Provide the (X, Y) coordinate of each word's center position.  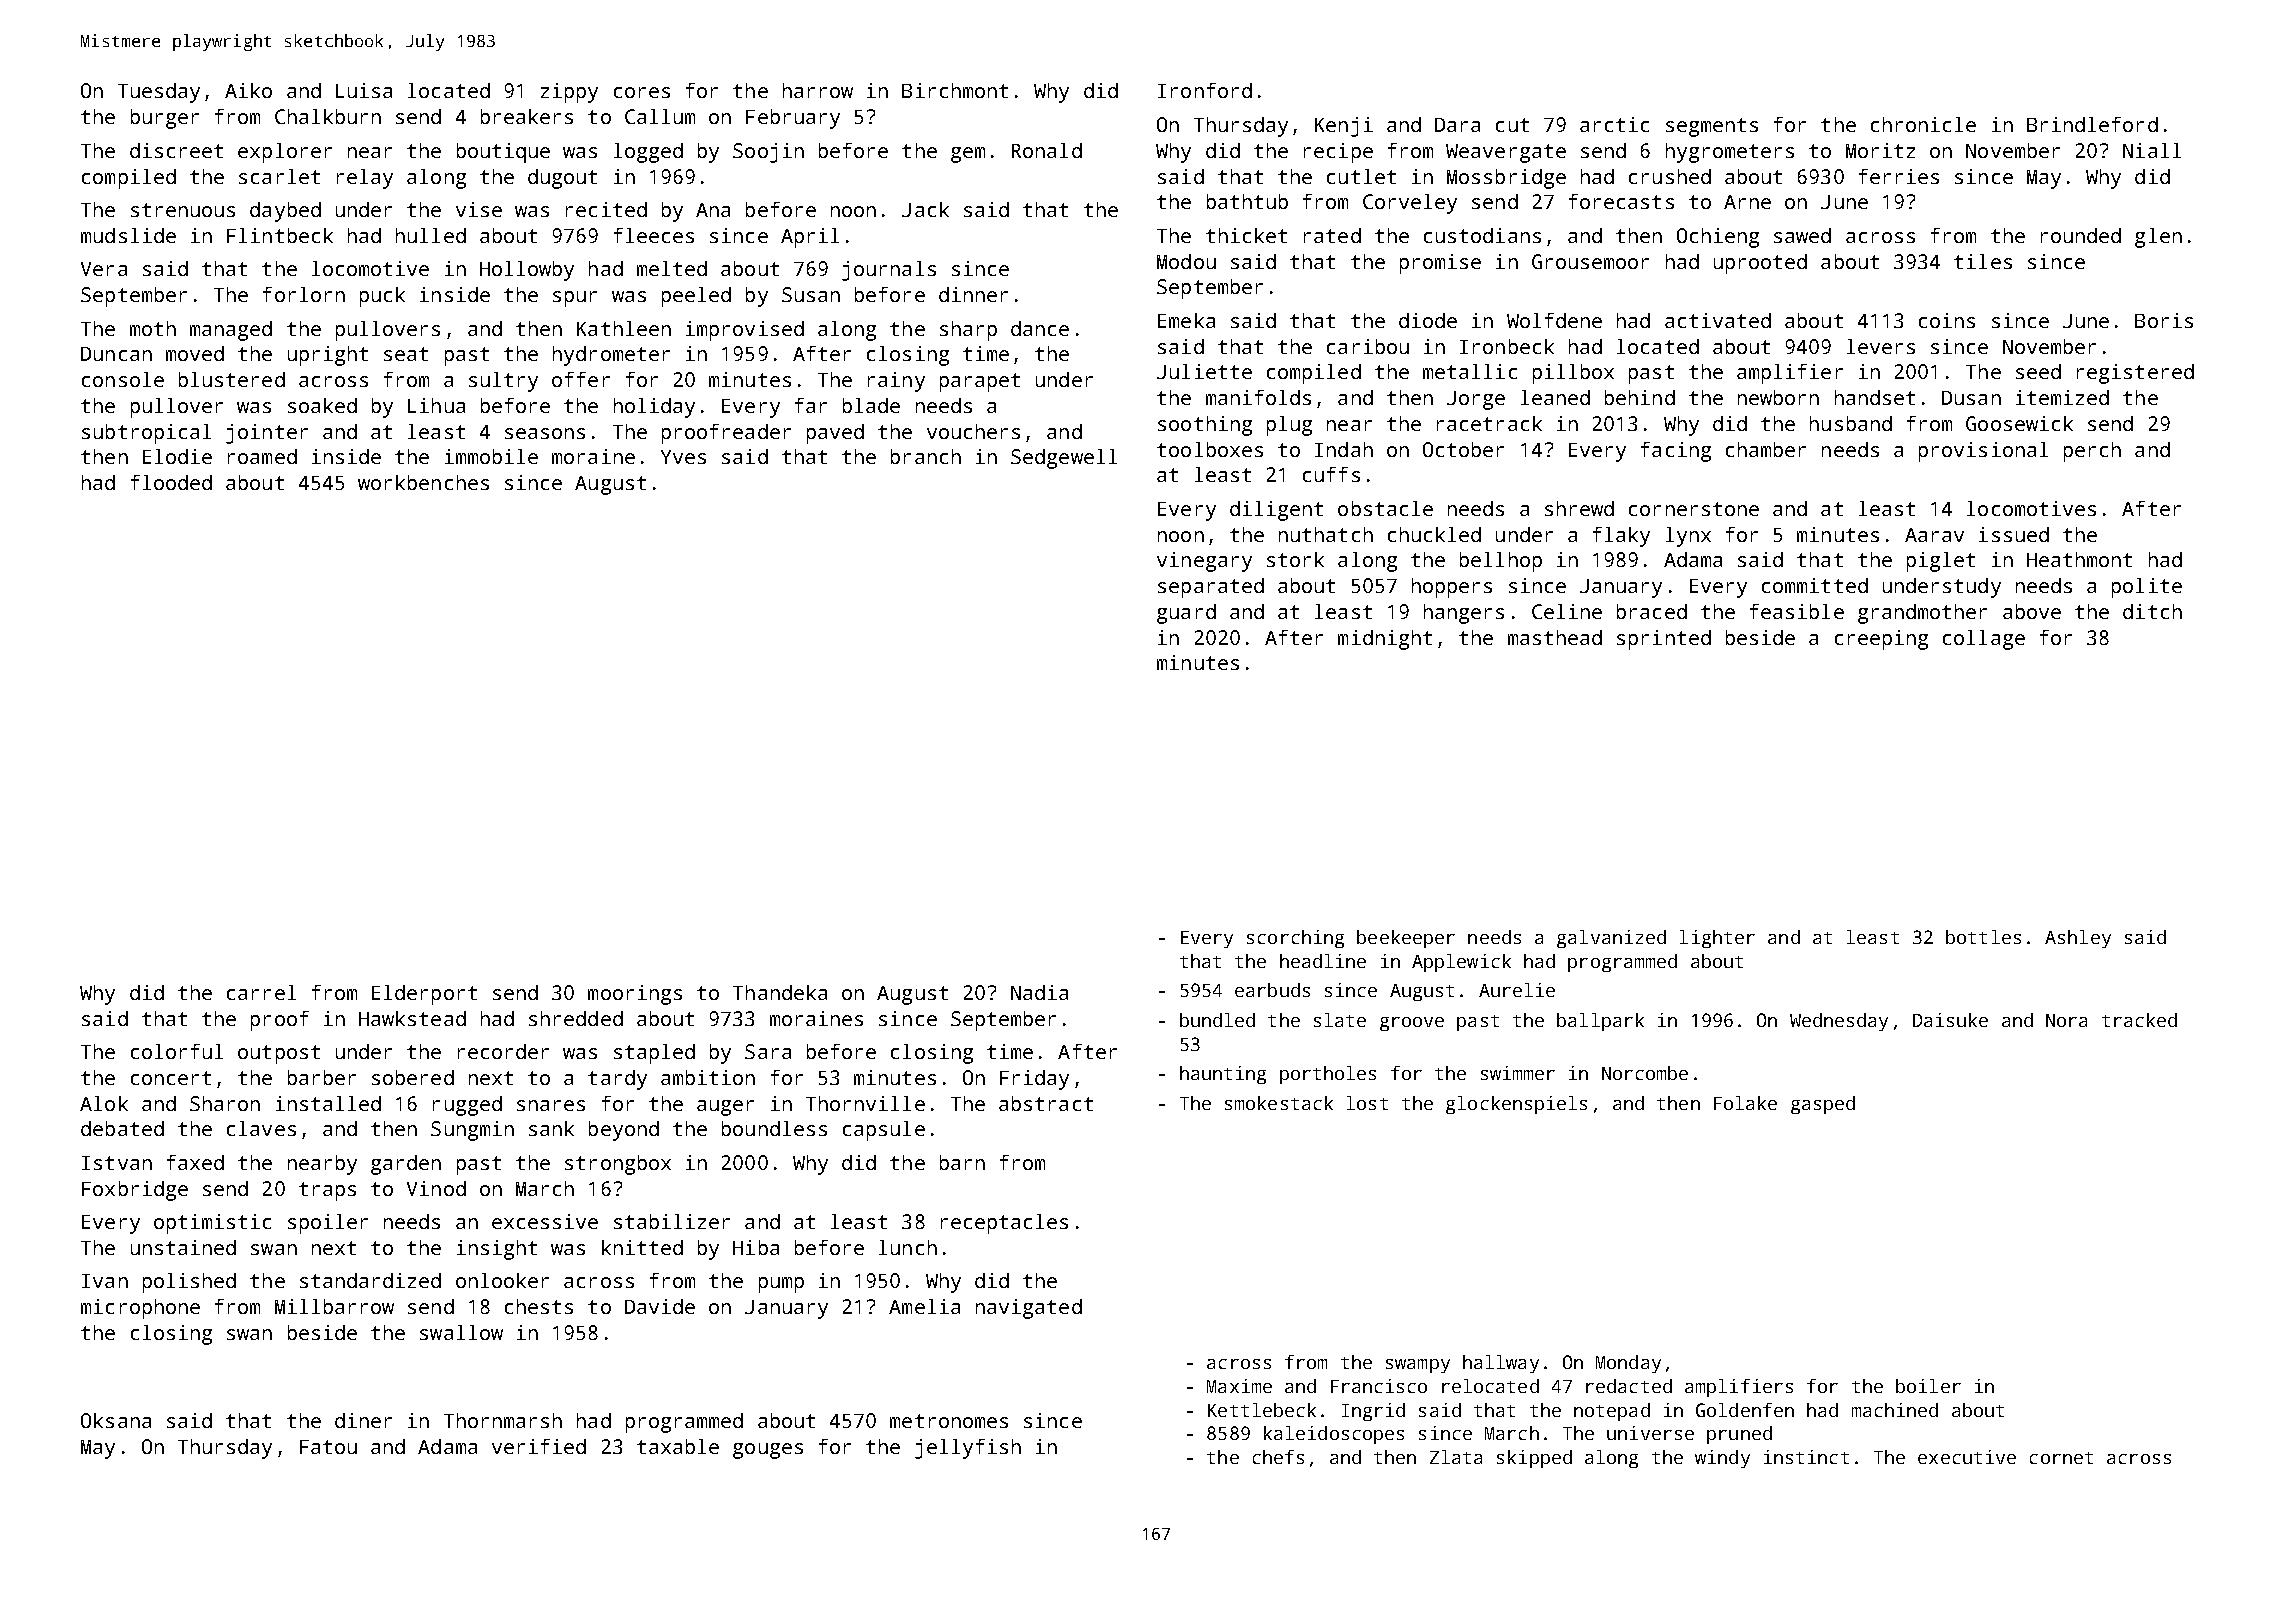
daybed (285, 212)
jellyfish (968, 1449)
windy (1722, 1459)
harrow (818, 90)
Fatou (328, 1447)
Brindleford (2092, 124)
